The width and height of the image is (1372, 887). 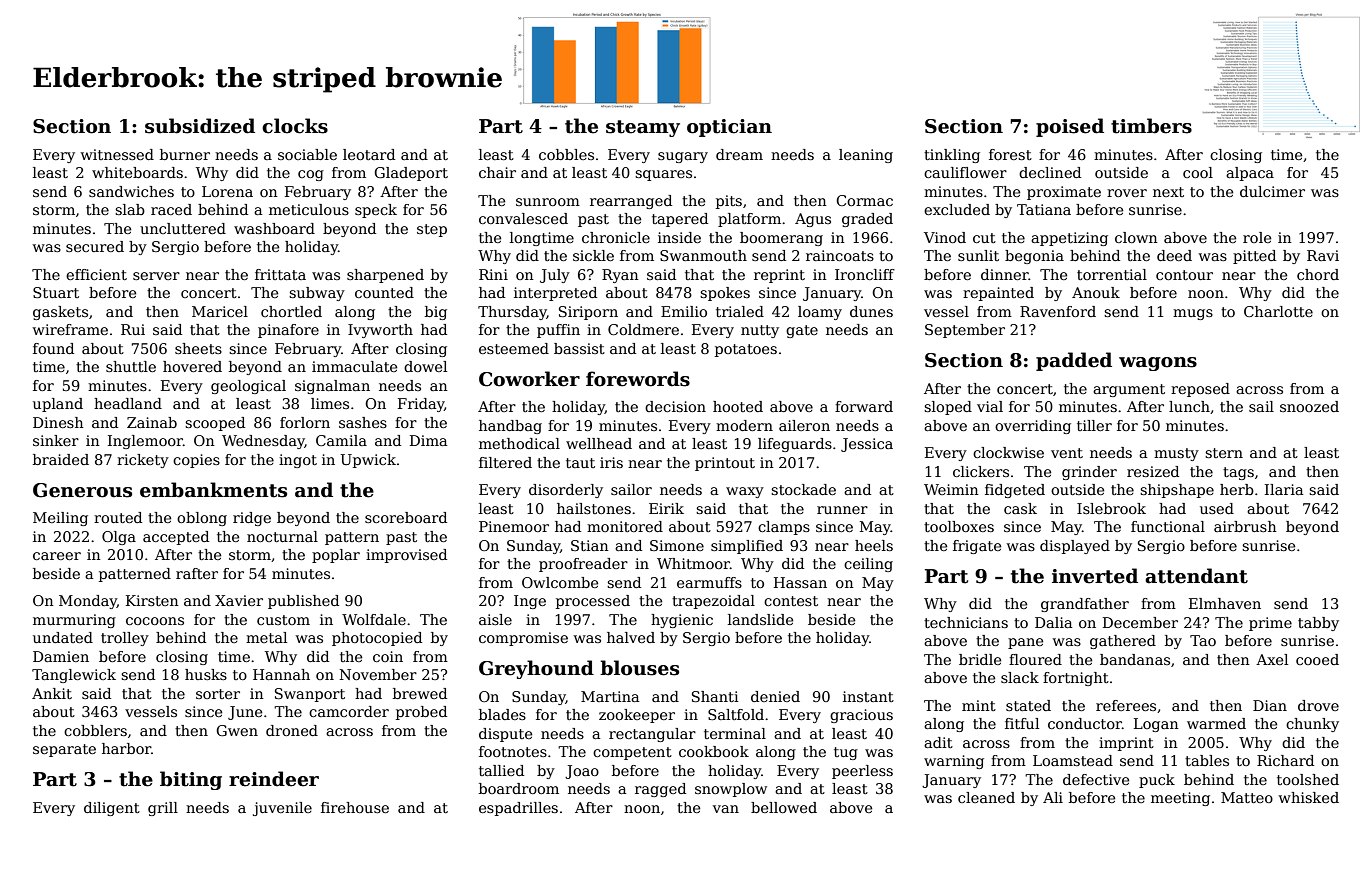 What do you see at coordinates (746, 350) in the image?
I see `potatoes` at bounding box center [746, 350].
